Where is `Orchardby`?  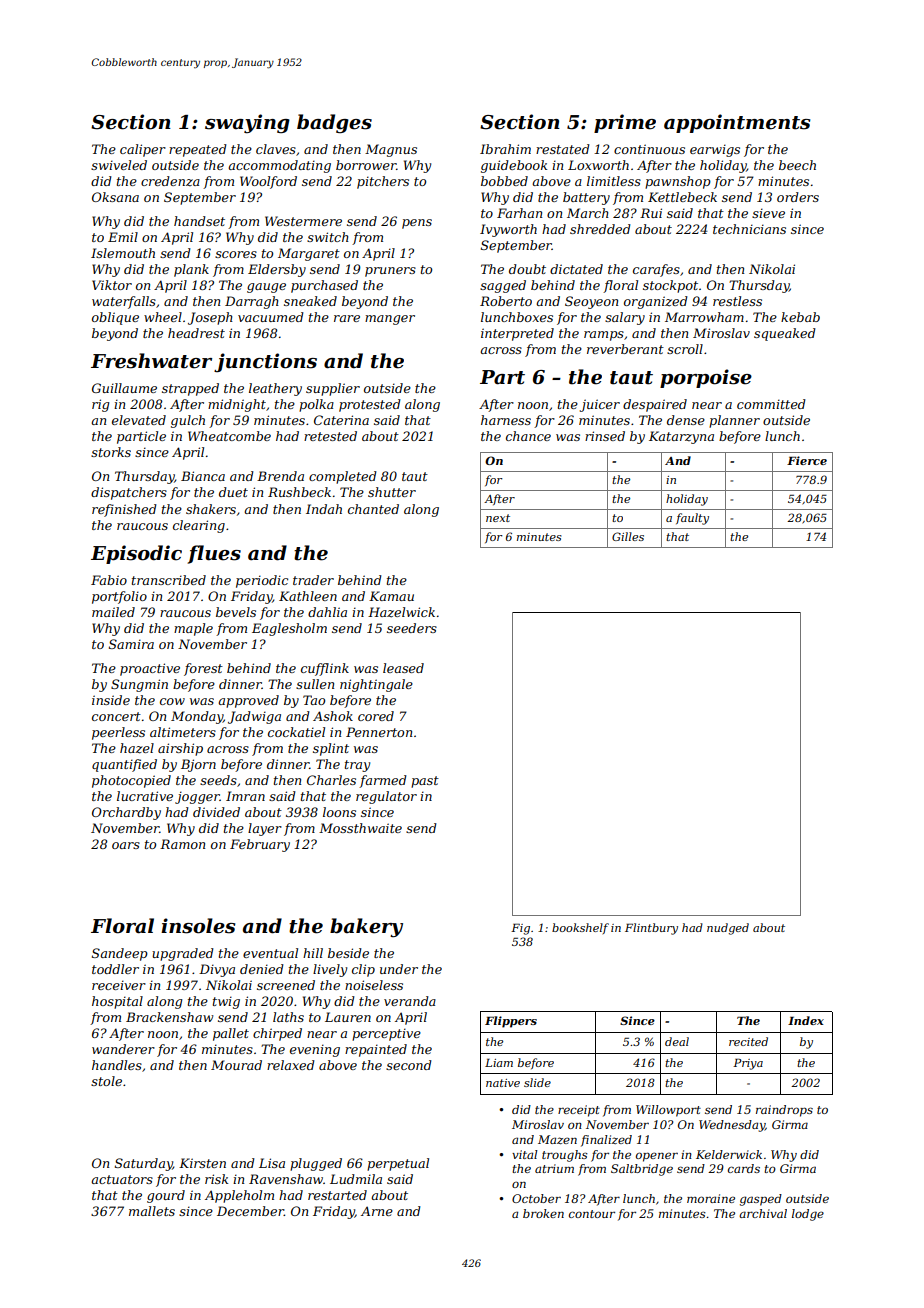
Orchardby is located at coordinates (126, 813).
